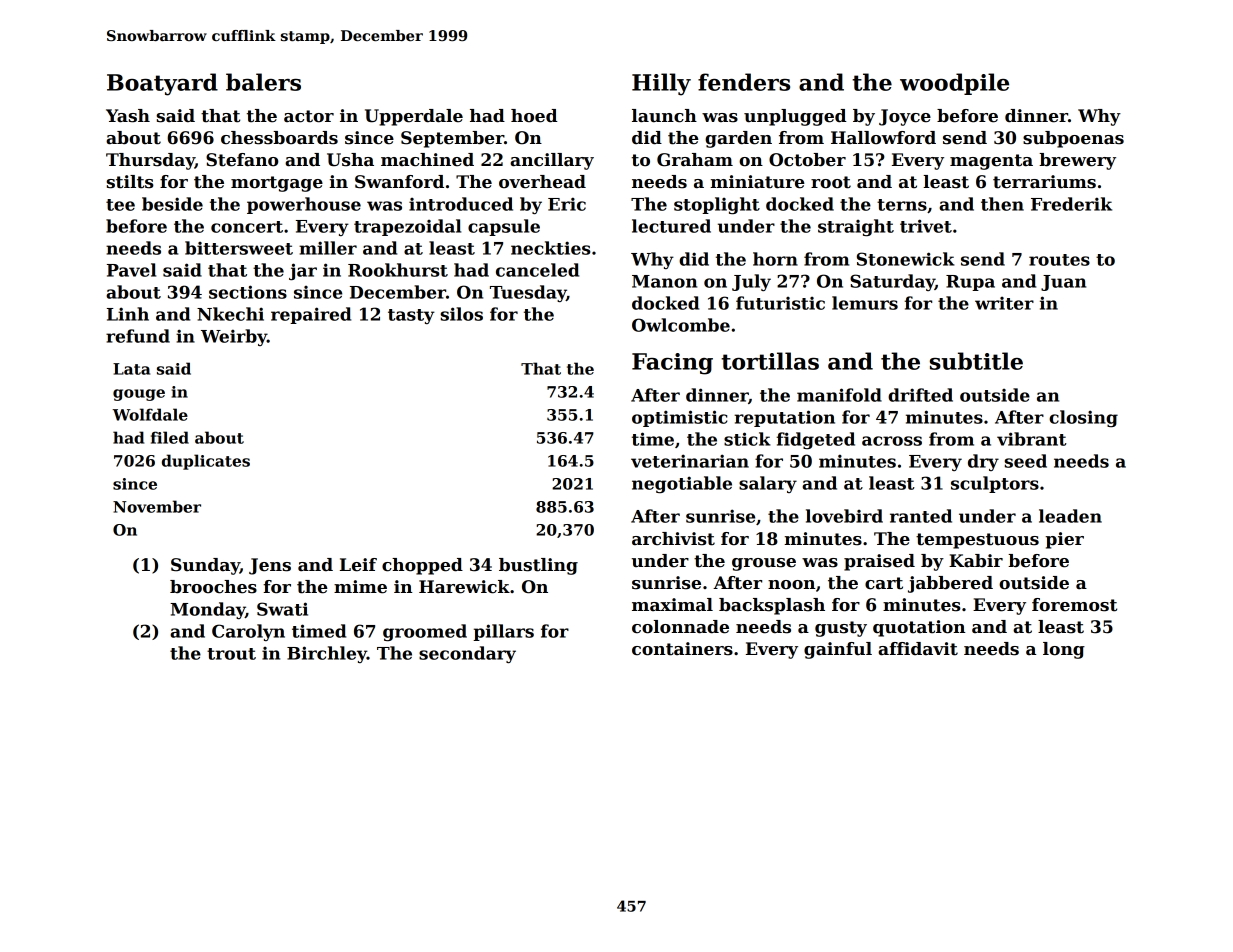  I want to click on Owlcombe, so click(681, 325).
